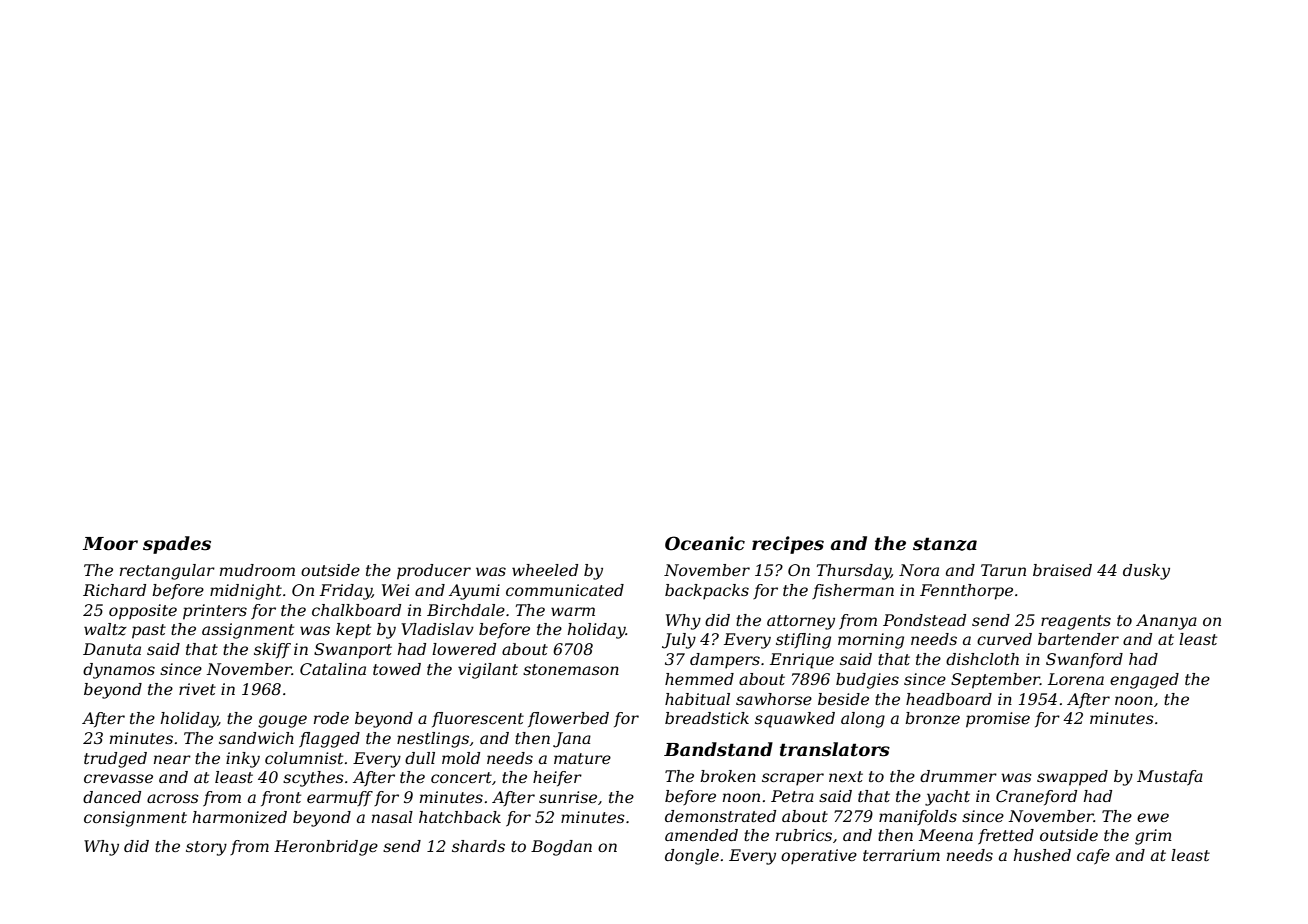 This image has height=924, width=1308. I want to click on nasal, so click(392, 817).
